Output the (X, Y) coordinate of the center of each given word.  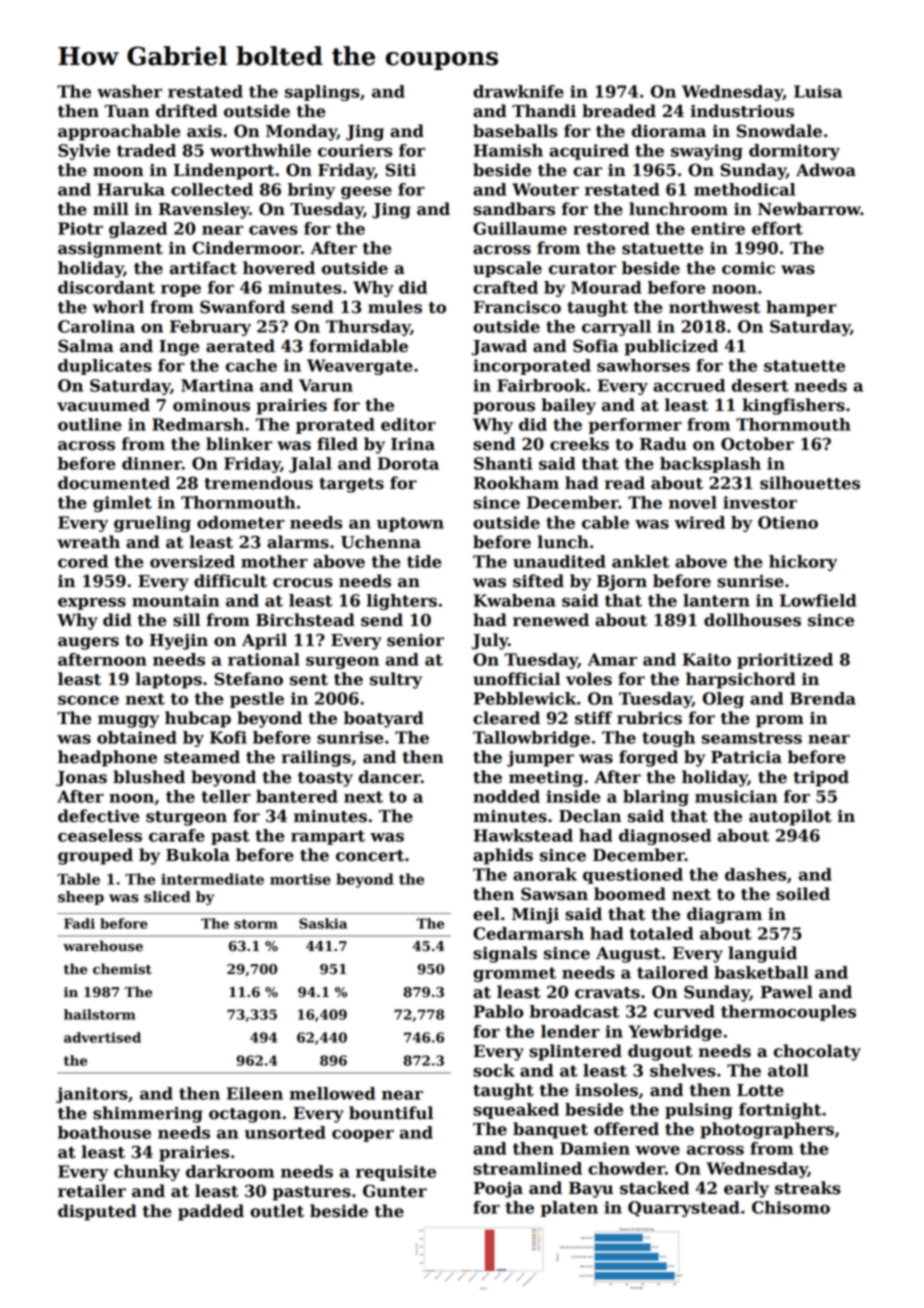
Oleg (723, 700)
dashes (755, 874)
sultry (396, 680)
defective (99, 816)
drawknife (518, 91)
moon (118, 172)
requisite (396, 1173)
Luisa (818, 91)
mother (274, 561)
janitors (92, 1095)
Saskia (323, 923)
